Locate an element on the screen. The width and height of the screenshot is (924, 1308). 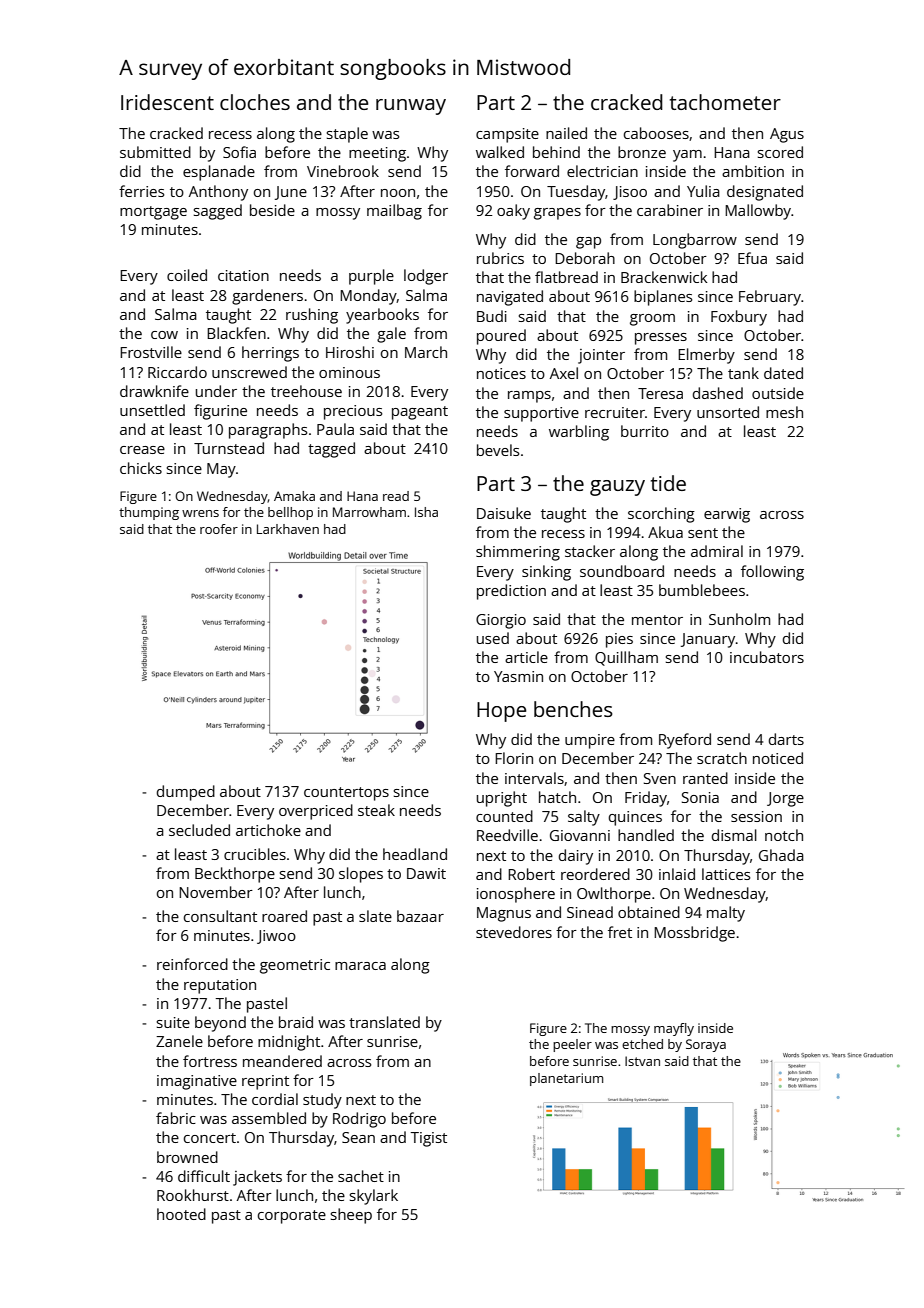
tachometer is located at coordinates (725, 102).
